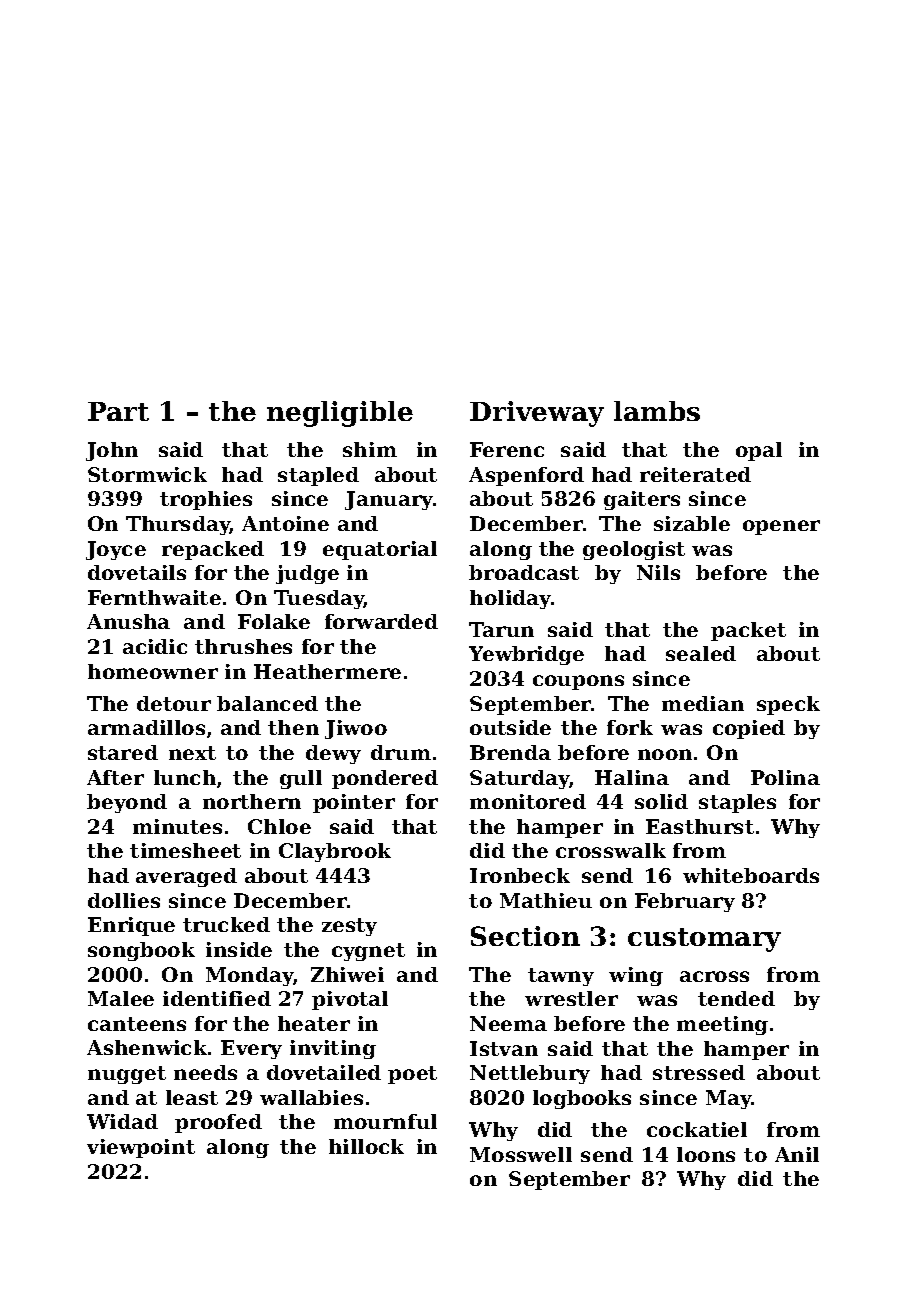 The image size is (908, 1316). I want to click on Malee, so click(121, 998).
